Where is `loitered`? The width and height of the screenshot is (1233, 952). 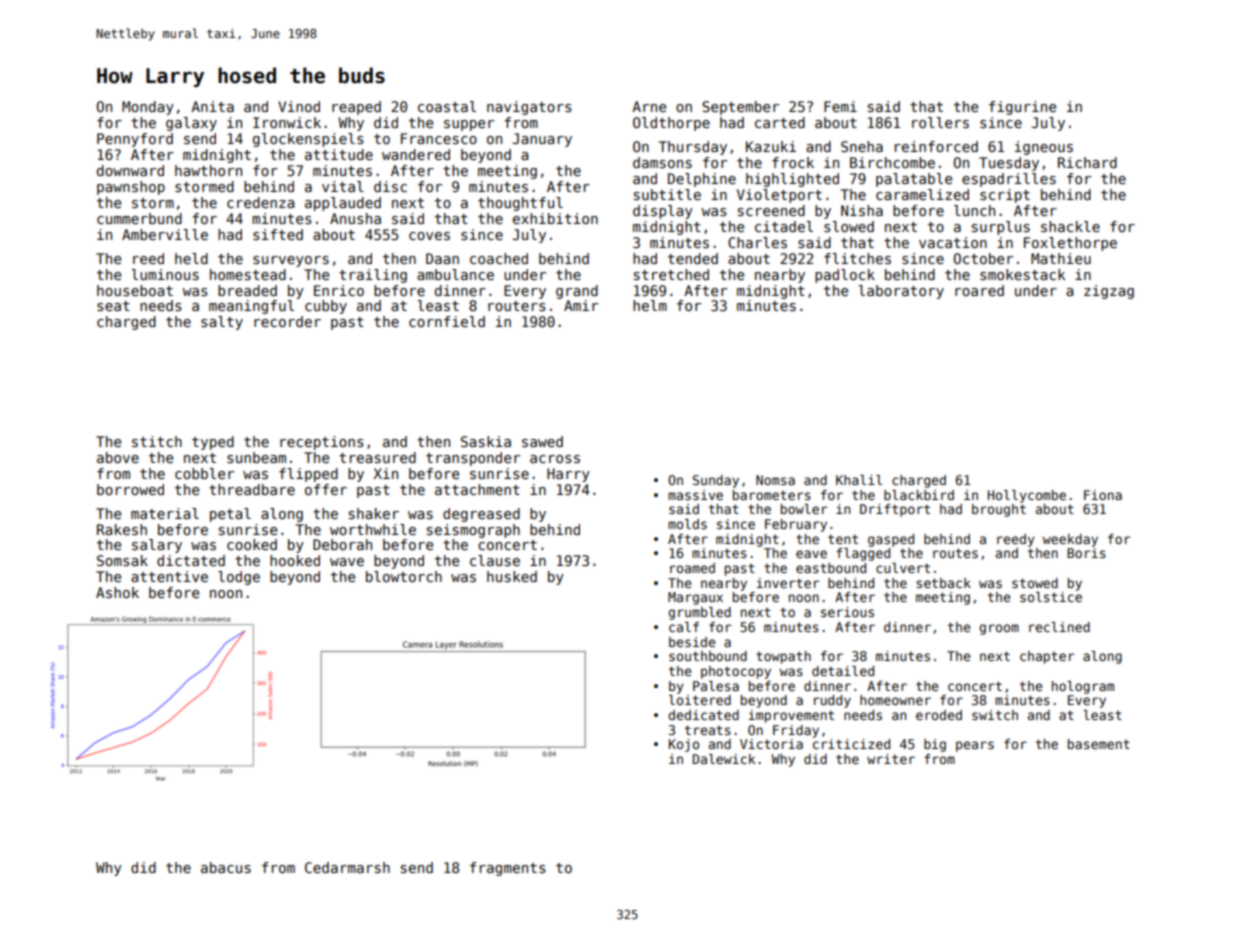 loitered is located at coordinates (700, 700).
